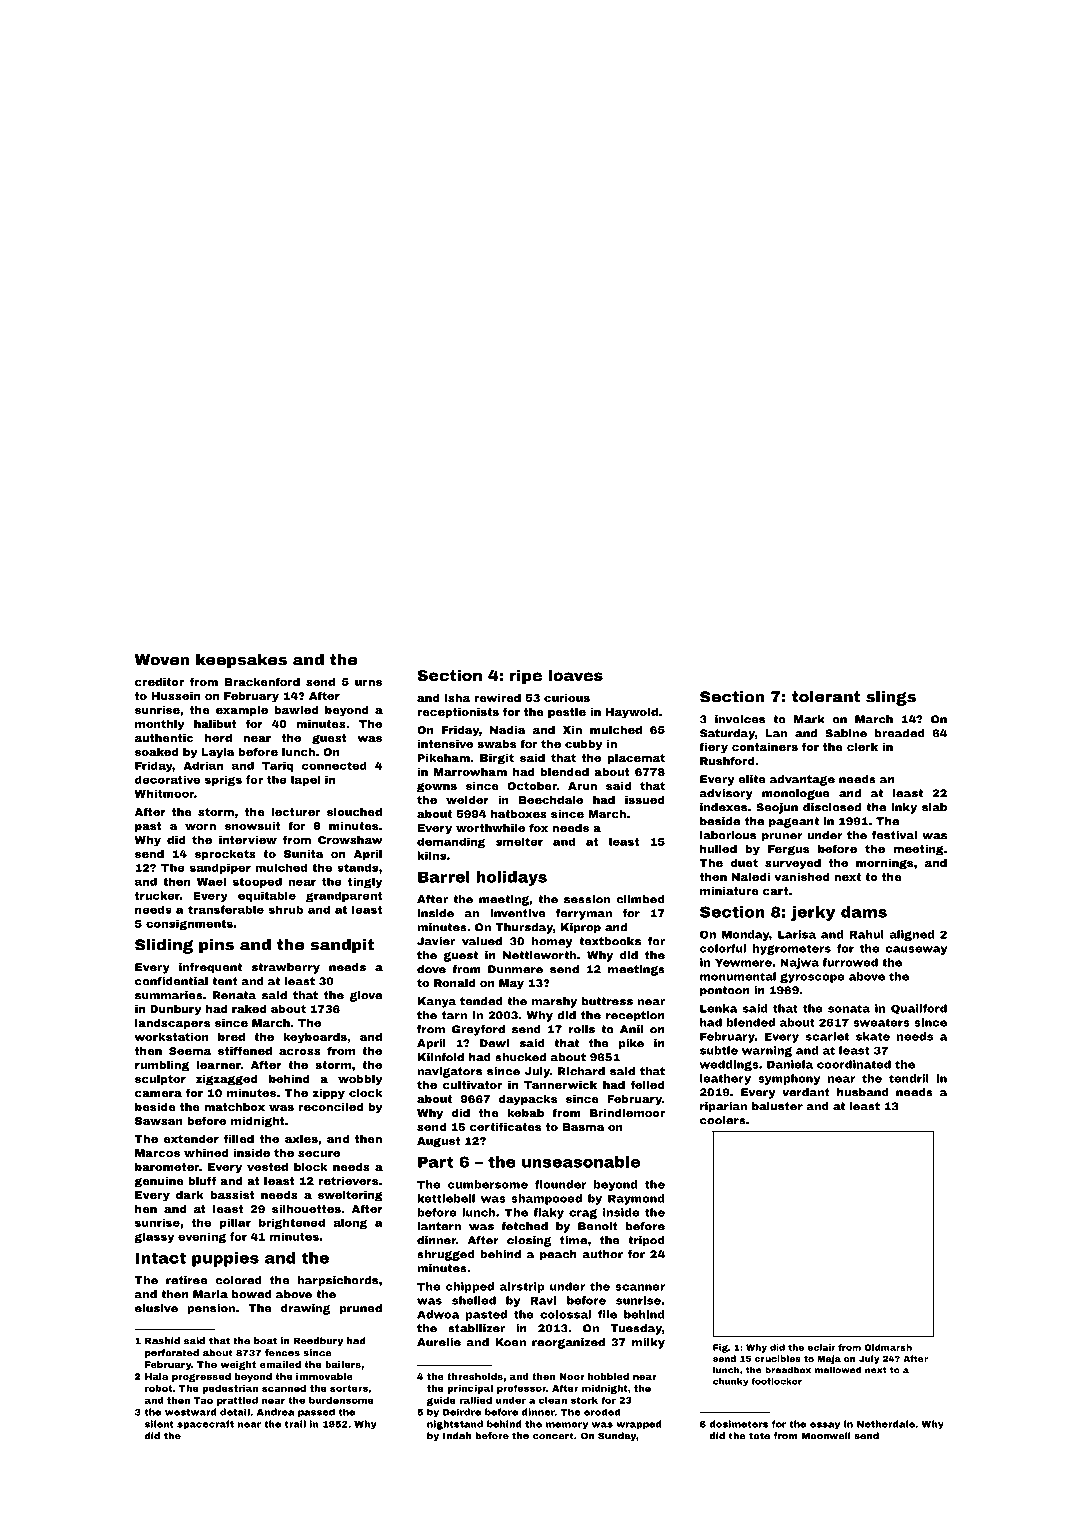 The height and width of the image is (1530, 1082). What do you see at coordinates (821, 1347) in the image?
I see `eclair` at bounding box center [821, 1347].
